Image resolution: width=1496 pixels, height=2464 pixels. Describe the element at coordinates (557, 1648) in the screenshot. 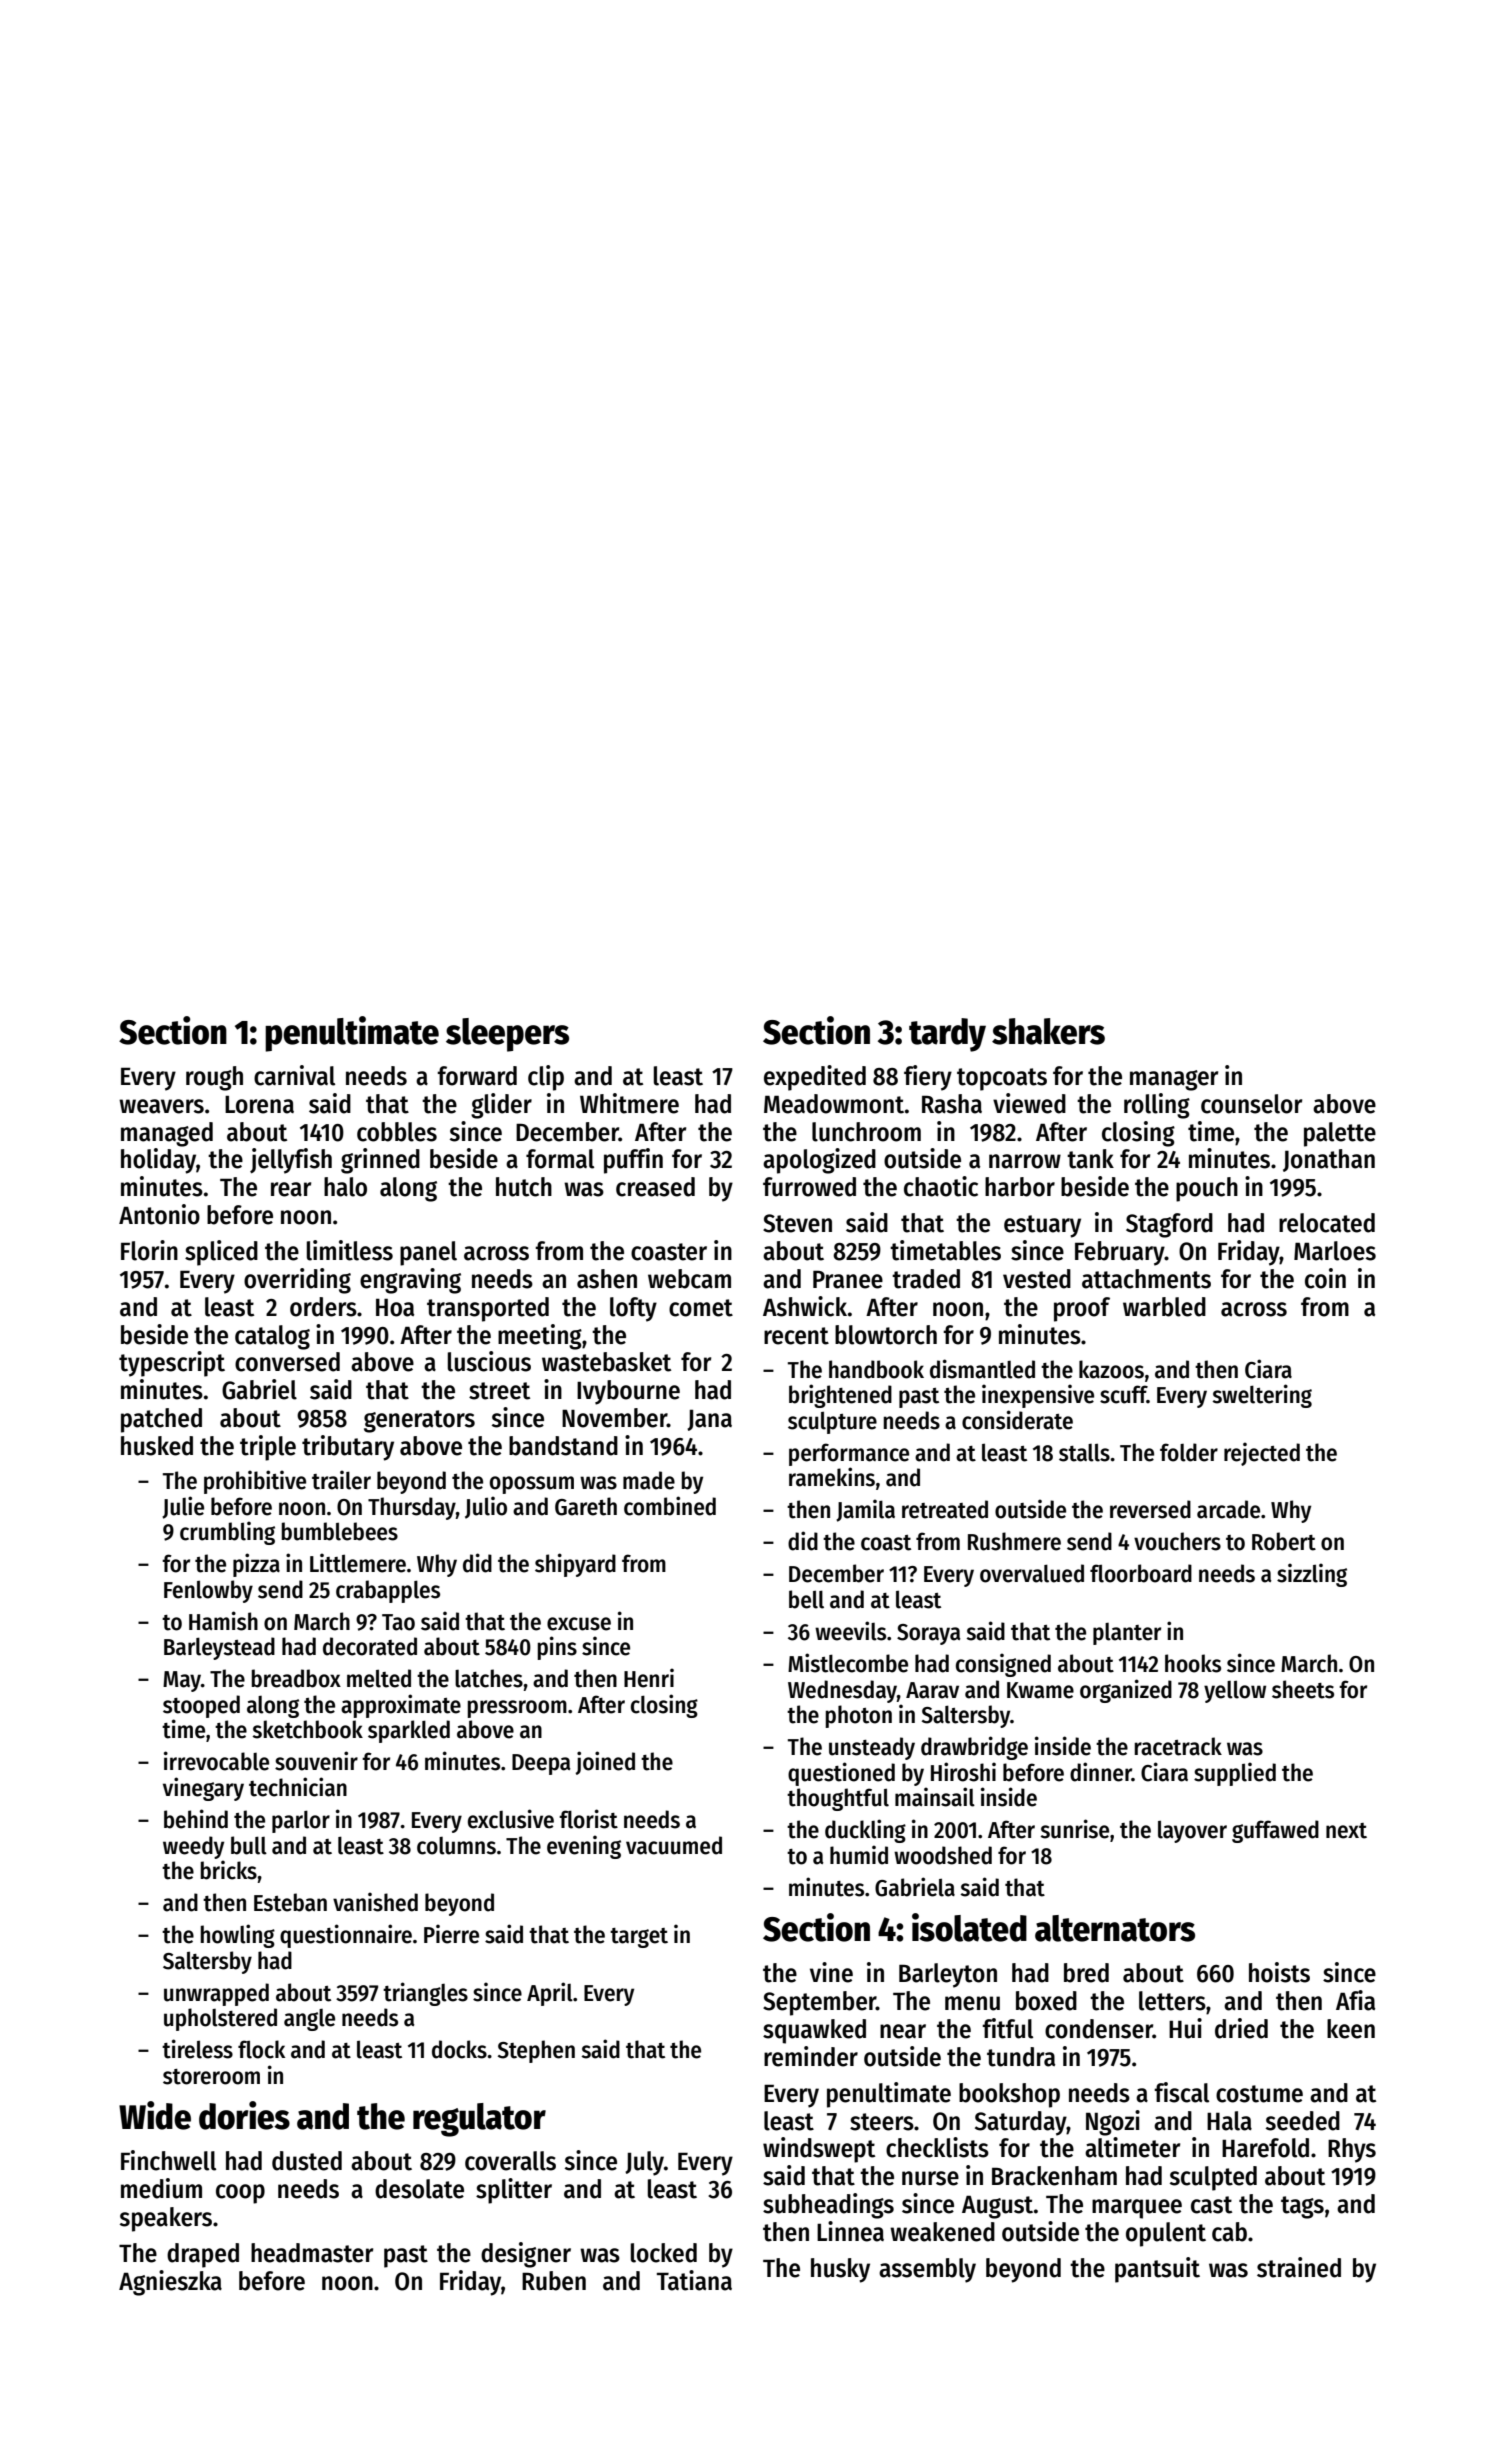

I see `pins` at that location.
